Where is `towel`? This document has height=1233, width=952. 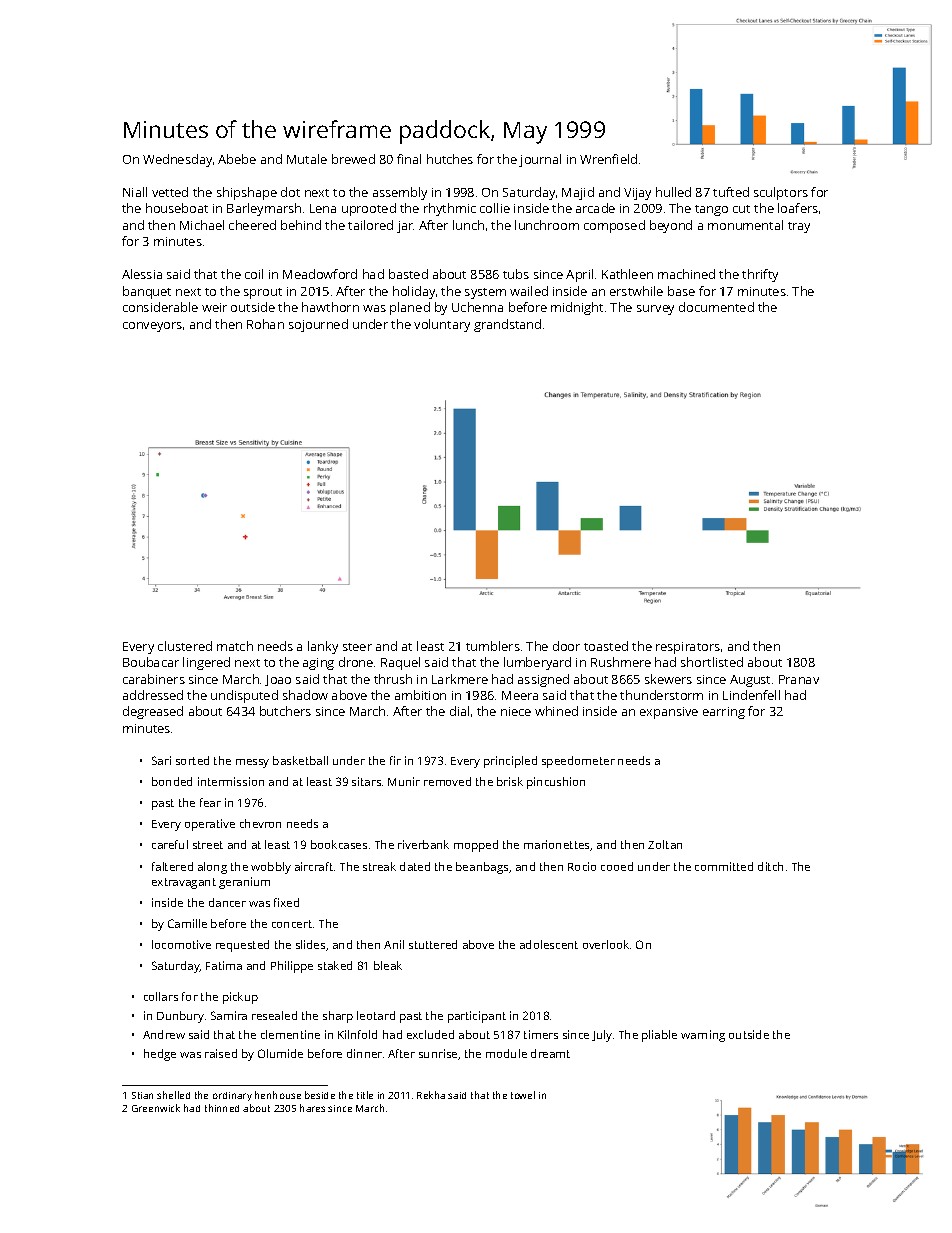
towel is located at coordinates (523, 1095).
